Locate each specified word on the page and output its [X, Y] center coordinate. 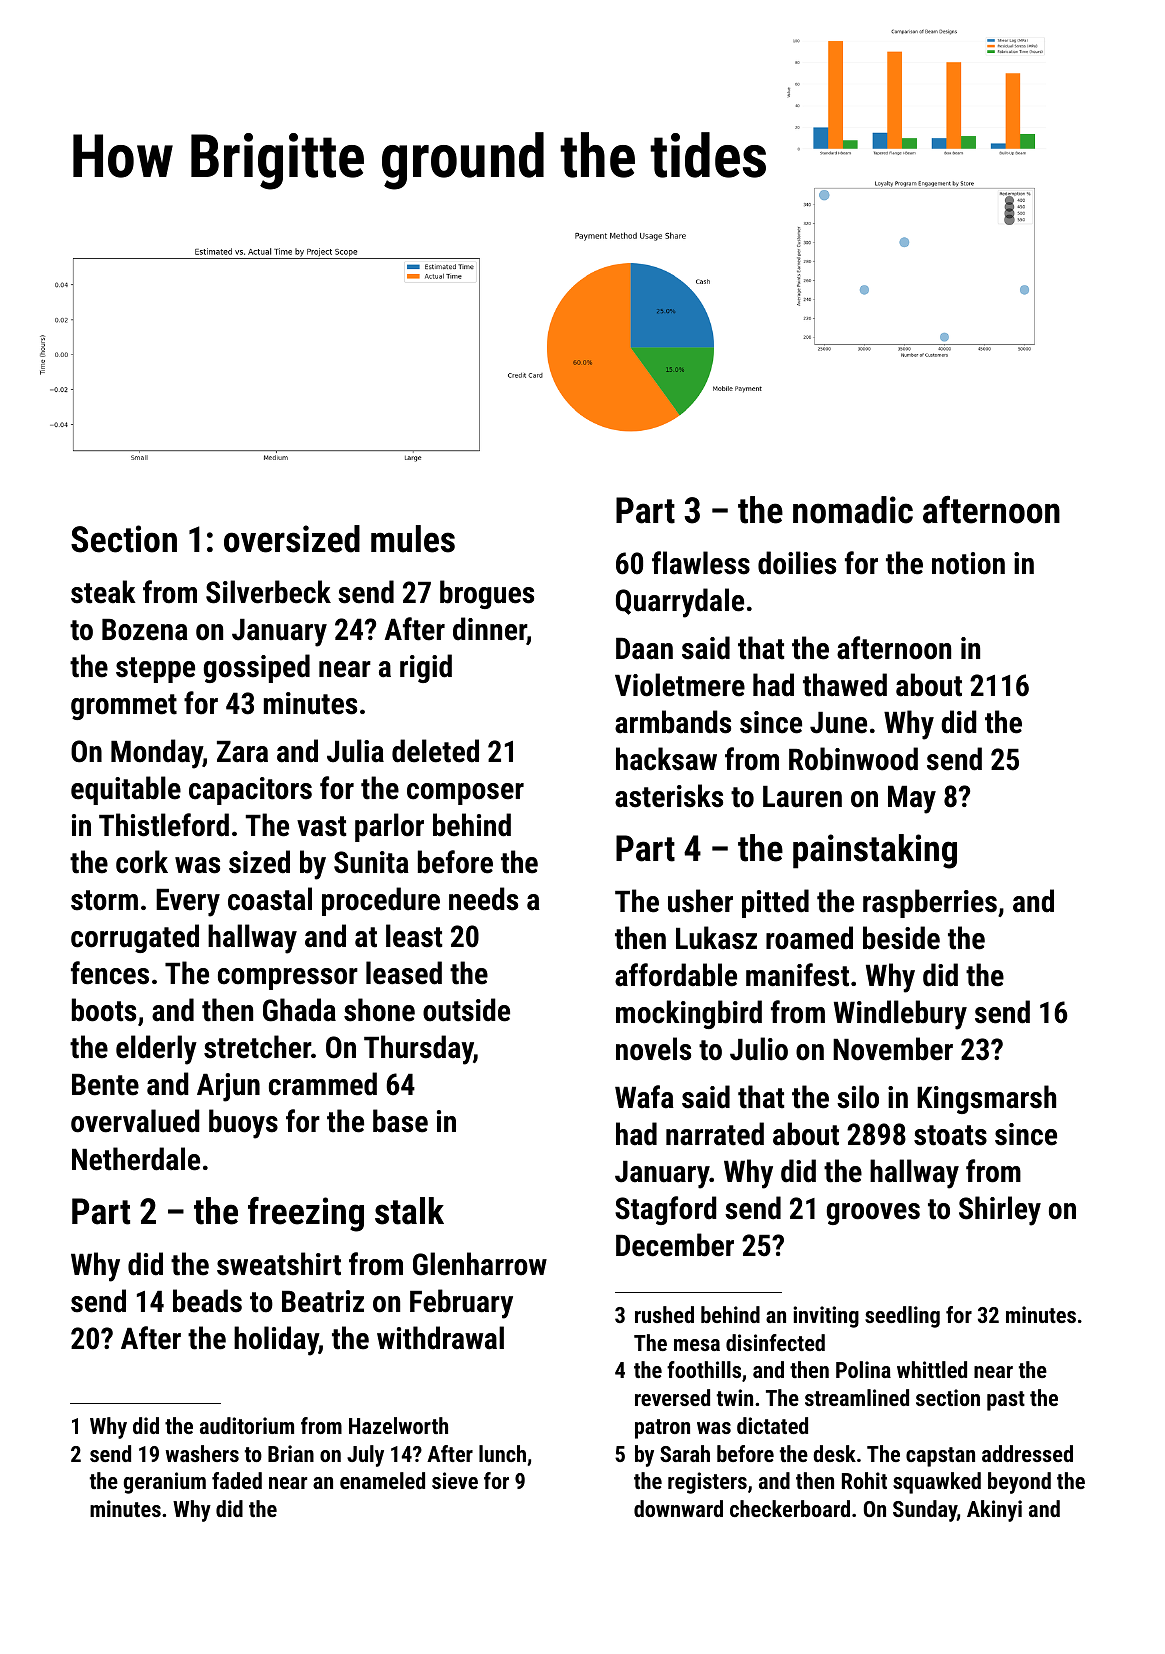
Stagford [666, 1210]
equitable [126, 790]
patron [662, 1429]
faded [237, 1480]
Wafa [644, 1097]
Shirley [1000, 1211]
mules [413, 539]
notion [968, 563]
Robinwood [853, 759]
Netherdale [136, 1159]
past [1006, 1401]
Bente [105, 1085]
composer [465, 794]
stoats [950, 1135]
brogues [487, 594]
